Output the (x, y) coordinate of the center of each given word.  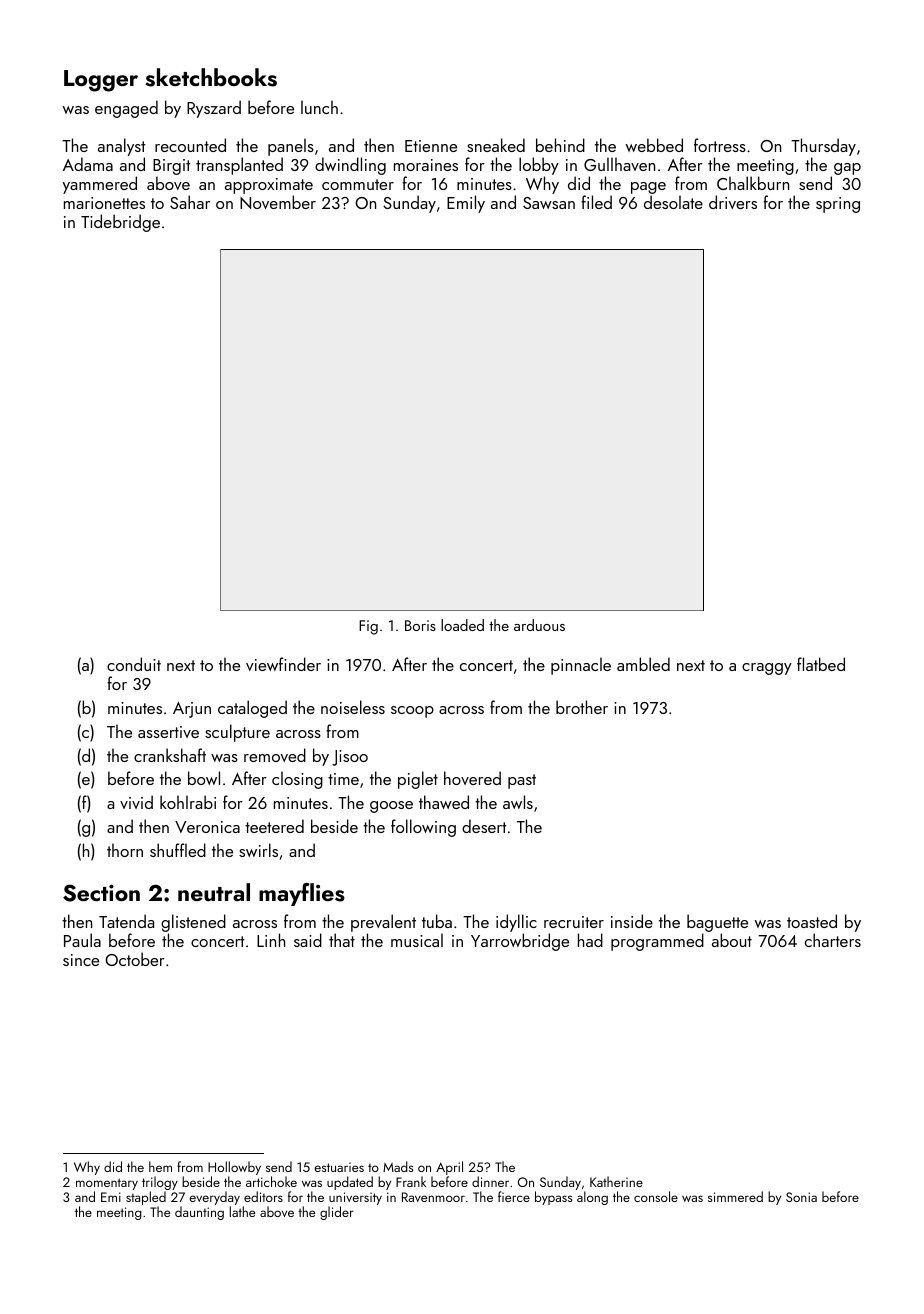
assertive (168, 732)
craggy (767, 669)
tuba (437, 921)
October (135, 959)
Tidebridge (120, 223)
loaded (462, 625)
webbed (654, 145)
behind (560, 145)
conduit (134, 664)
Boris (420, 625)
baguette (717, 924)
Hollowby (234, 1168)
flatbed (821, 664)
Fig (368, 627)
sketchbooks (211, 77)
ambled (643, 664)
